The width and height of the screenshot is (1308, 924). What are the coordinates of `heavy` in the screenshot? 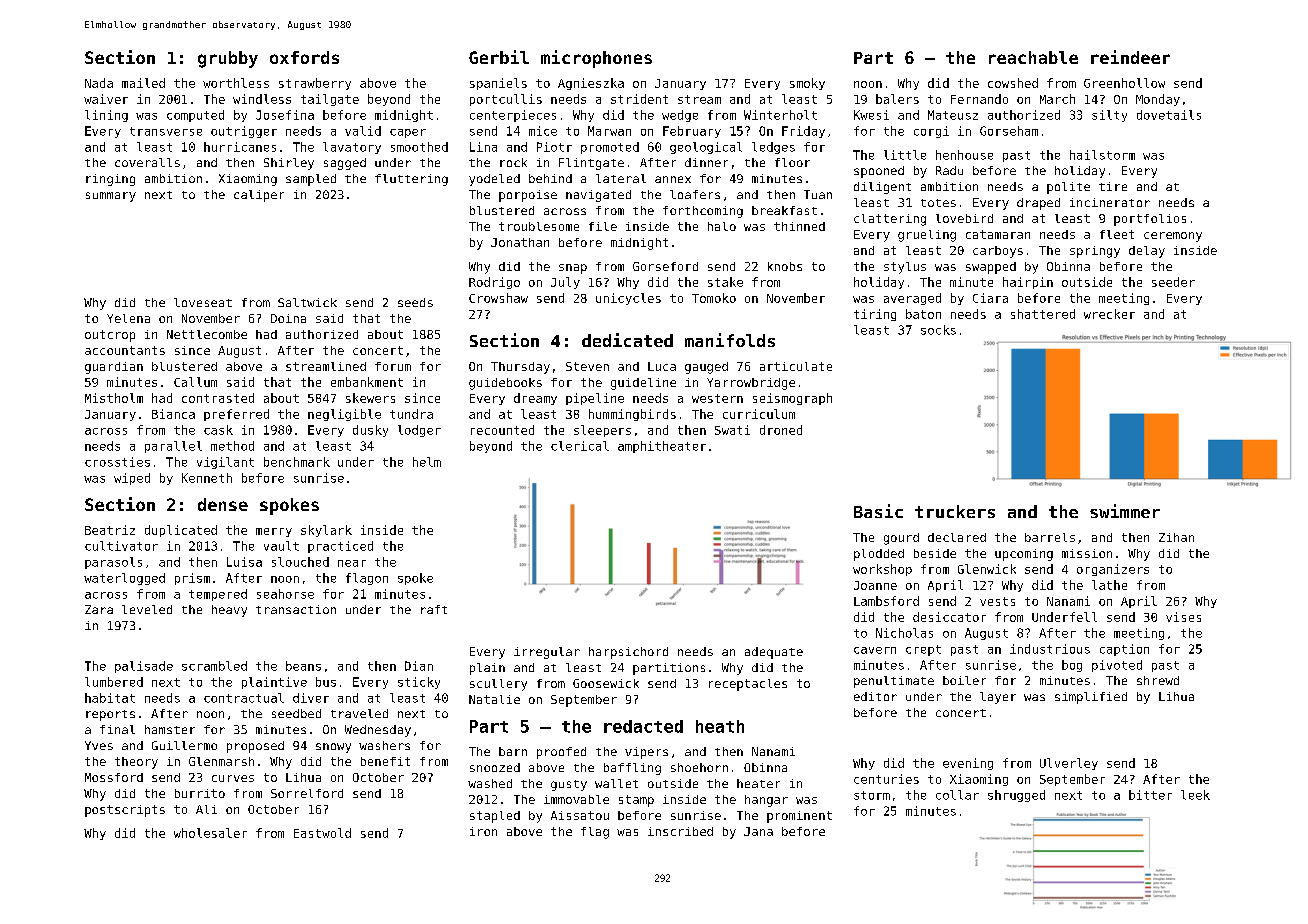 It's located at (229, 611).
